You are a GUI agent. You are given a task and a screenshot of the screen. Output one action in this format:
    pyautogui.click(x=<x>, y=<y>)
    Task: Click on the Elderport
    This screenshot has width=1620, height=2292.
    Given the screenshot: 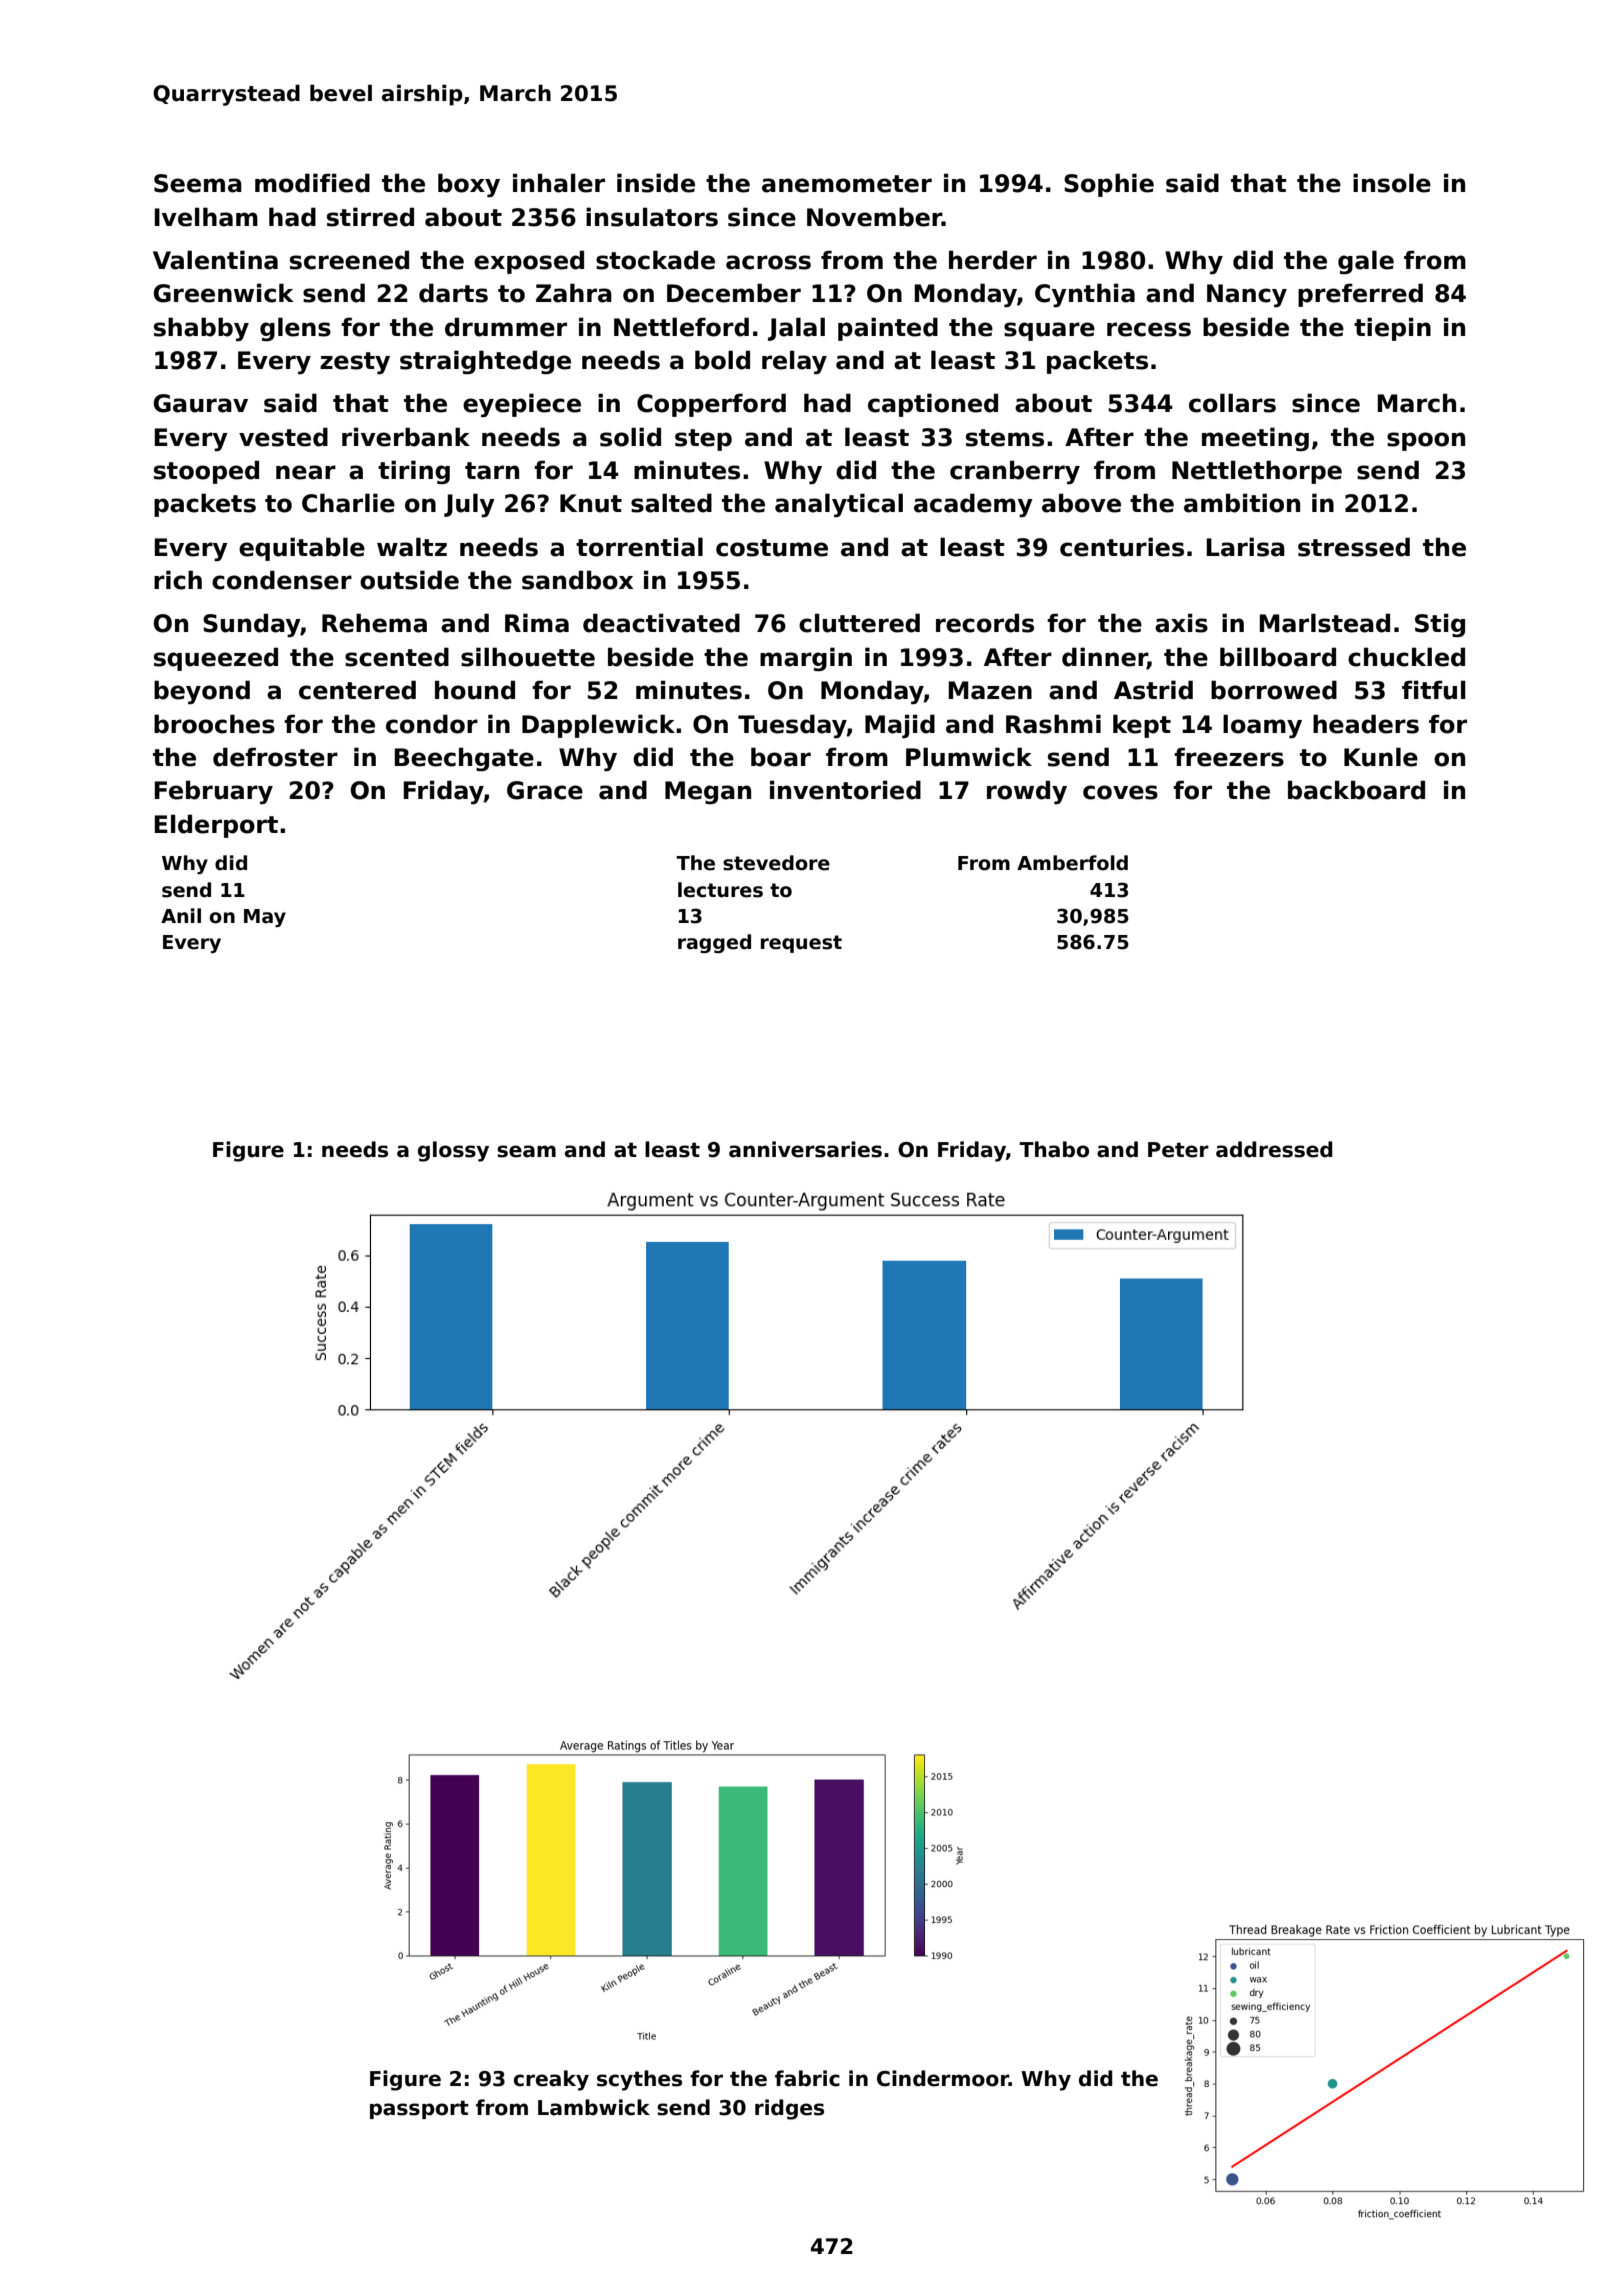 What is the action you would take?
    pyautogui.click(x=216, y=826)
